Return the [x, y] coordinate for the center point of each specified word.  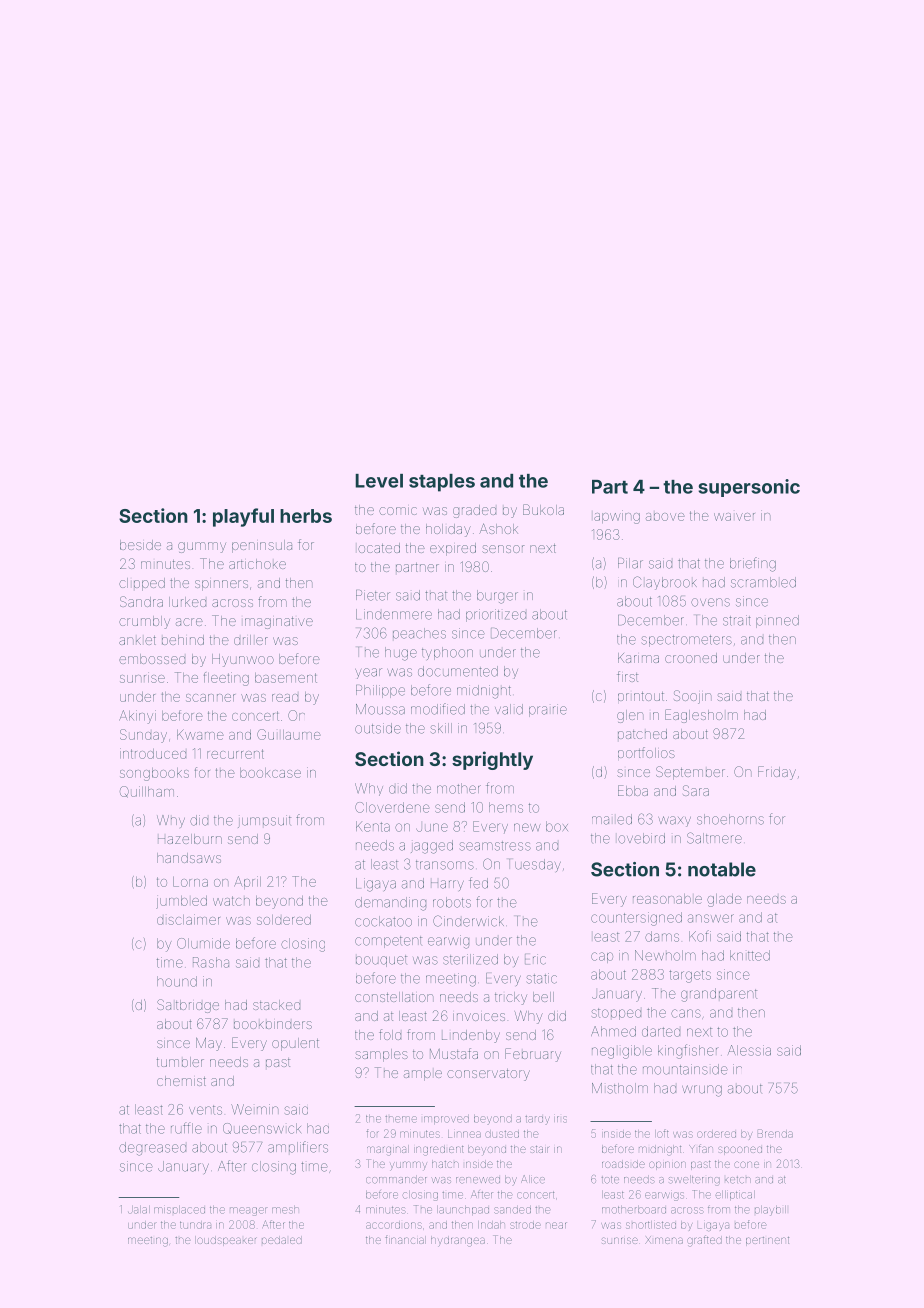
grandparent [719, 995]
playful [243, 517]
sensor [503, 549]
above [665, 517]
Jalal [139, 1210]
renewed [478, 1180]
